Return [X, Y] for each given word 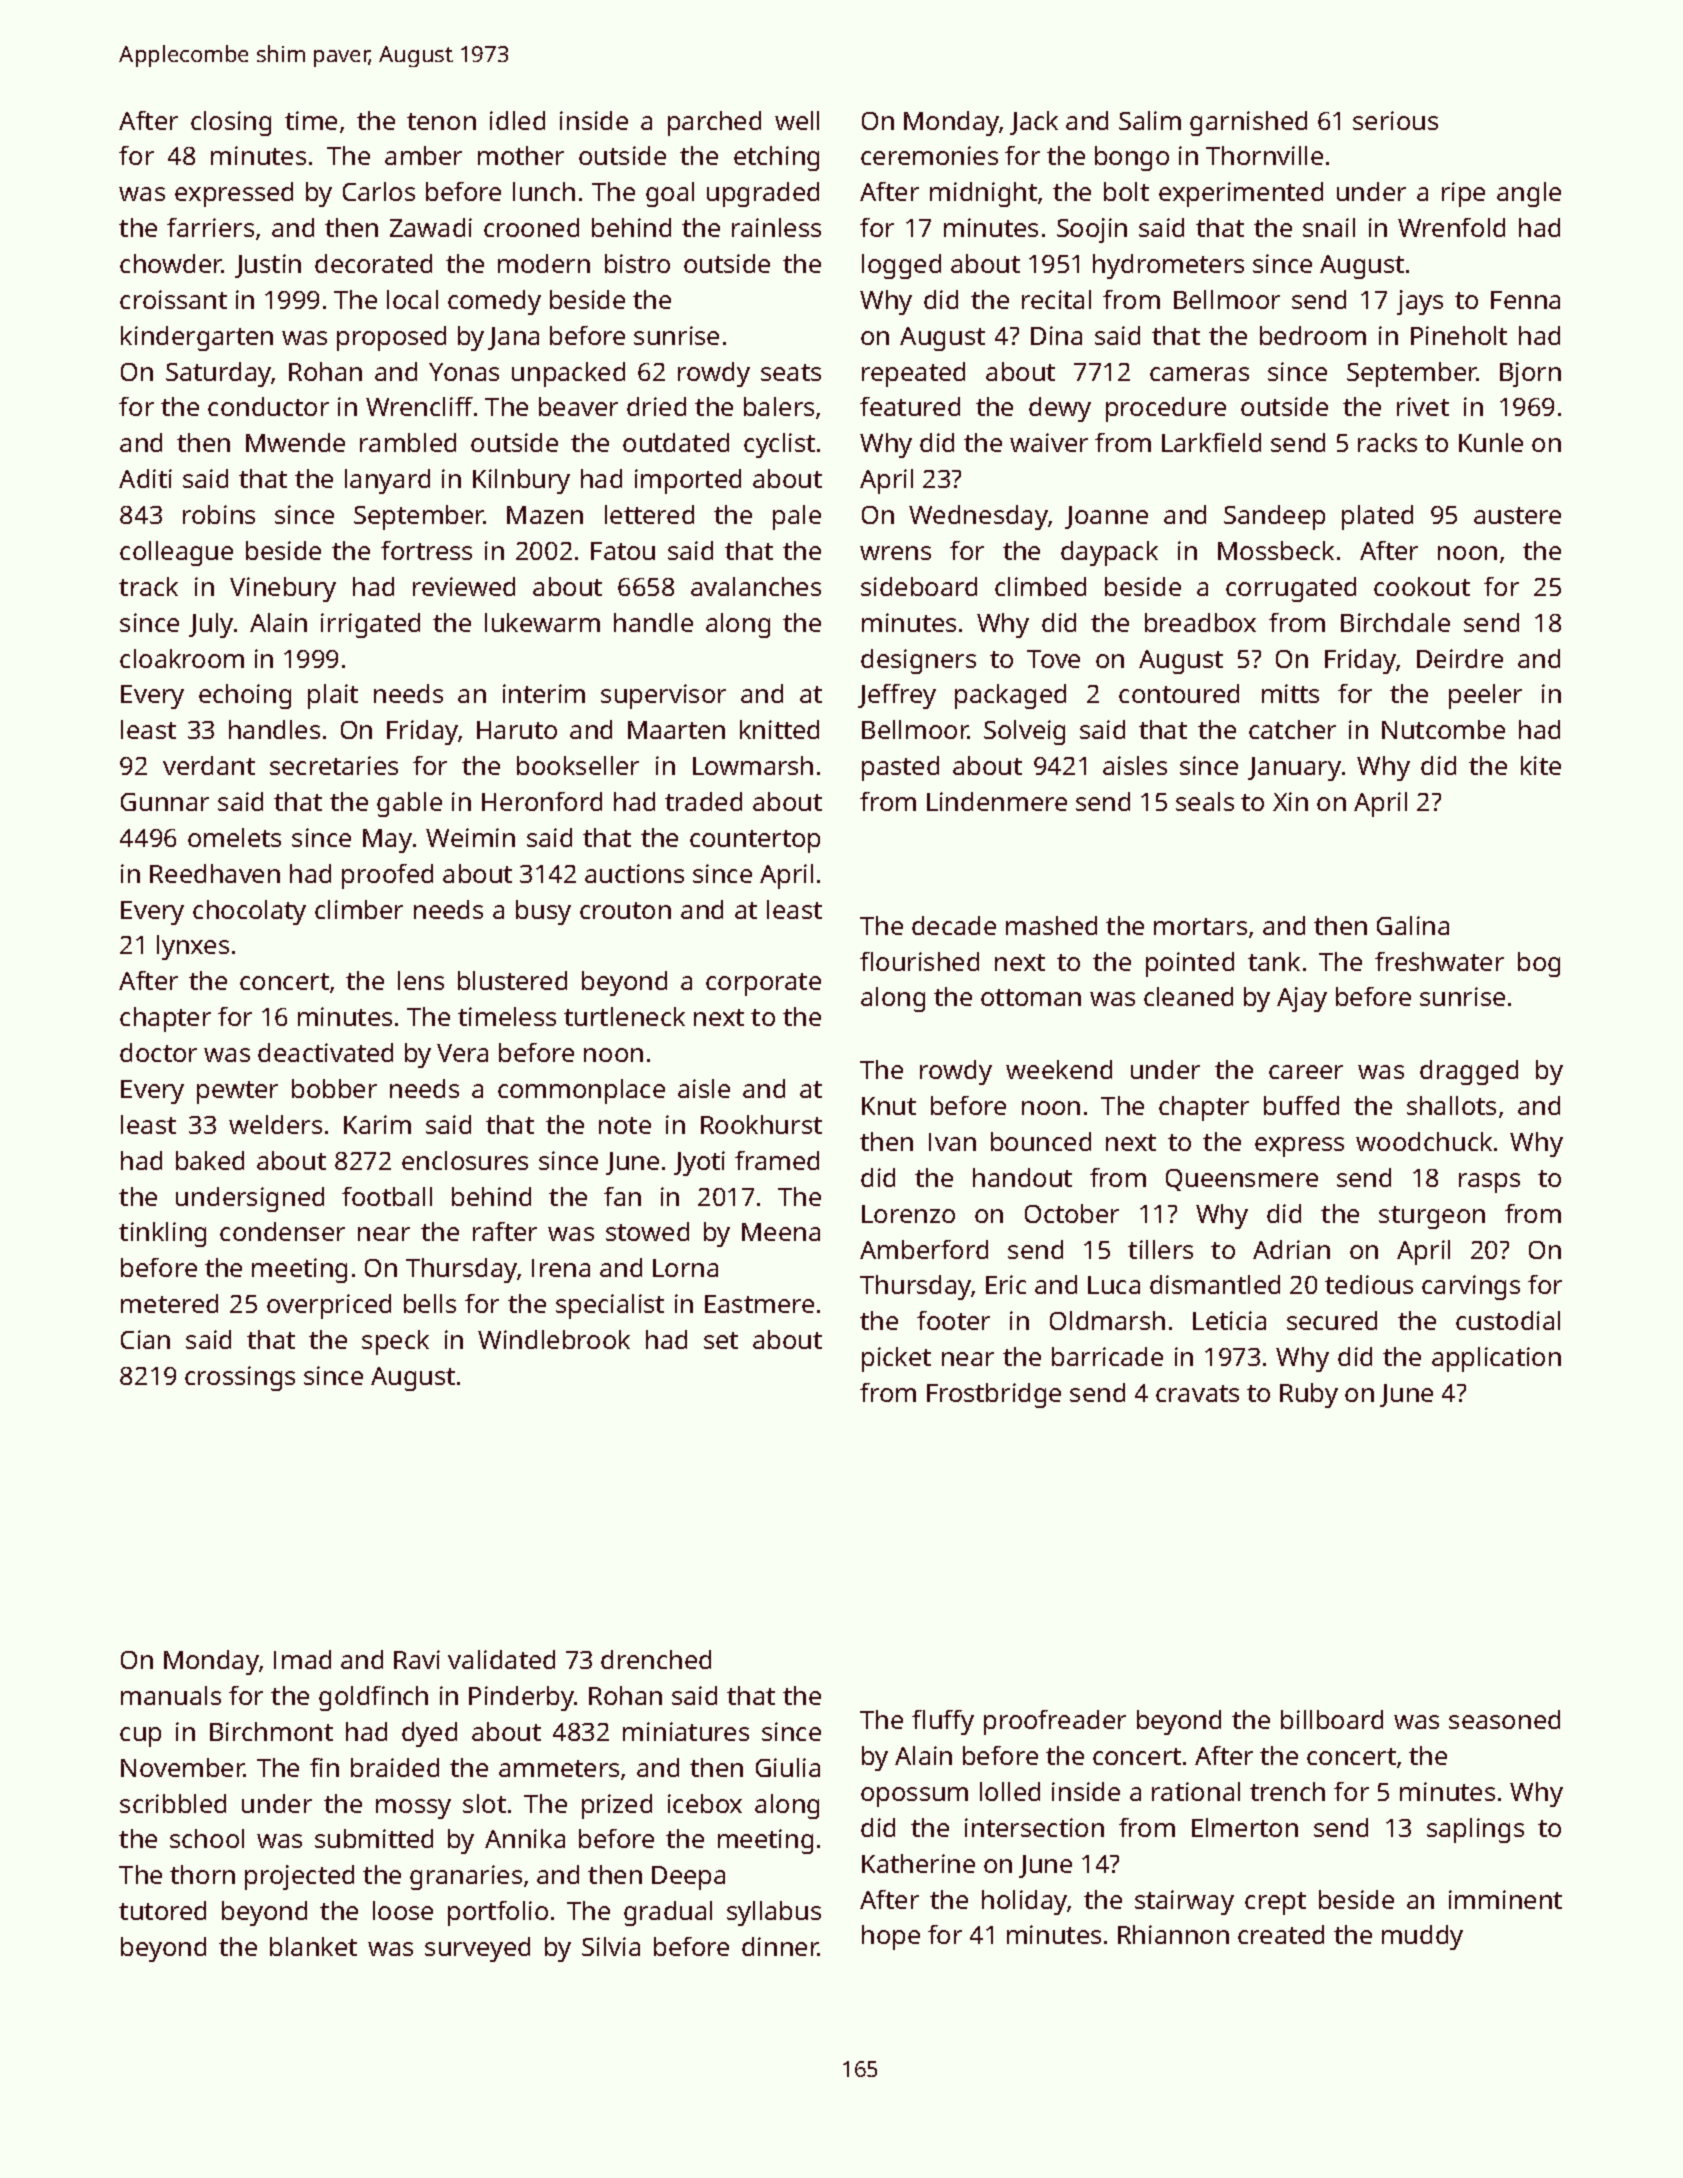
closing [231, 123]
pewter [237, 1092]
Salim [1150, 120]
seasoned [1504, 1719]
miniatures [686, 1731]
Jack [1034, 123]
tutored [162, 1910]
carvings [1471, 1287]
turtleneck [624, 1016]
